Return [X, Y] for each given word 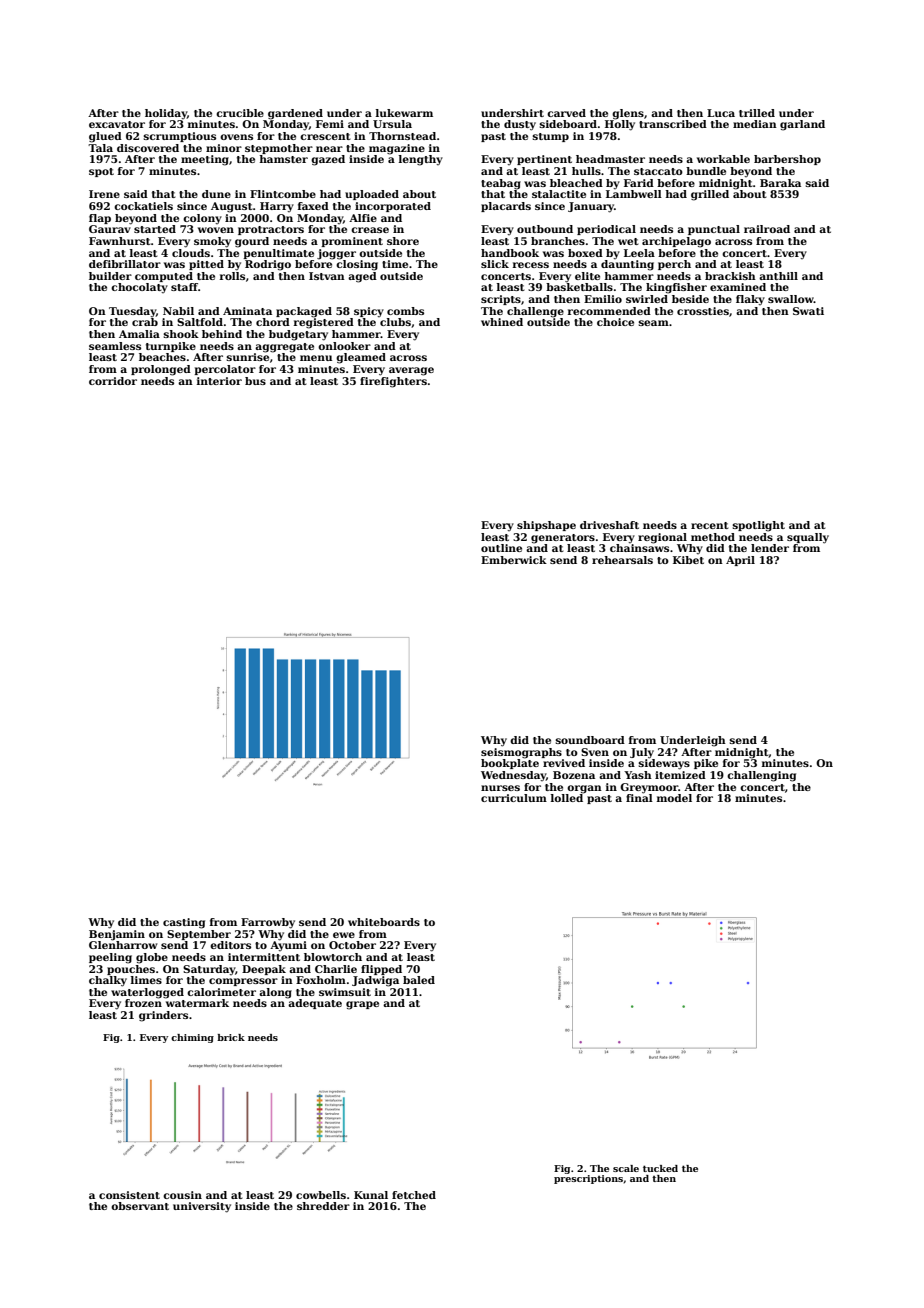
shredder [323, 1206]
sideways [664, 764]
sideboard [568, 124]
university [202, 1207]
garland [802, 125]
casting [184, 923]
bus [255, 381]
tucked [660, 1168]
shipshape [546, 526]
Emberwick [514, 560]
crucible [240, 113]
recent [710, 525]
